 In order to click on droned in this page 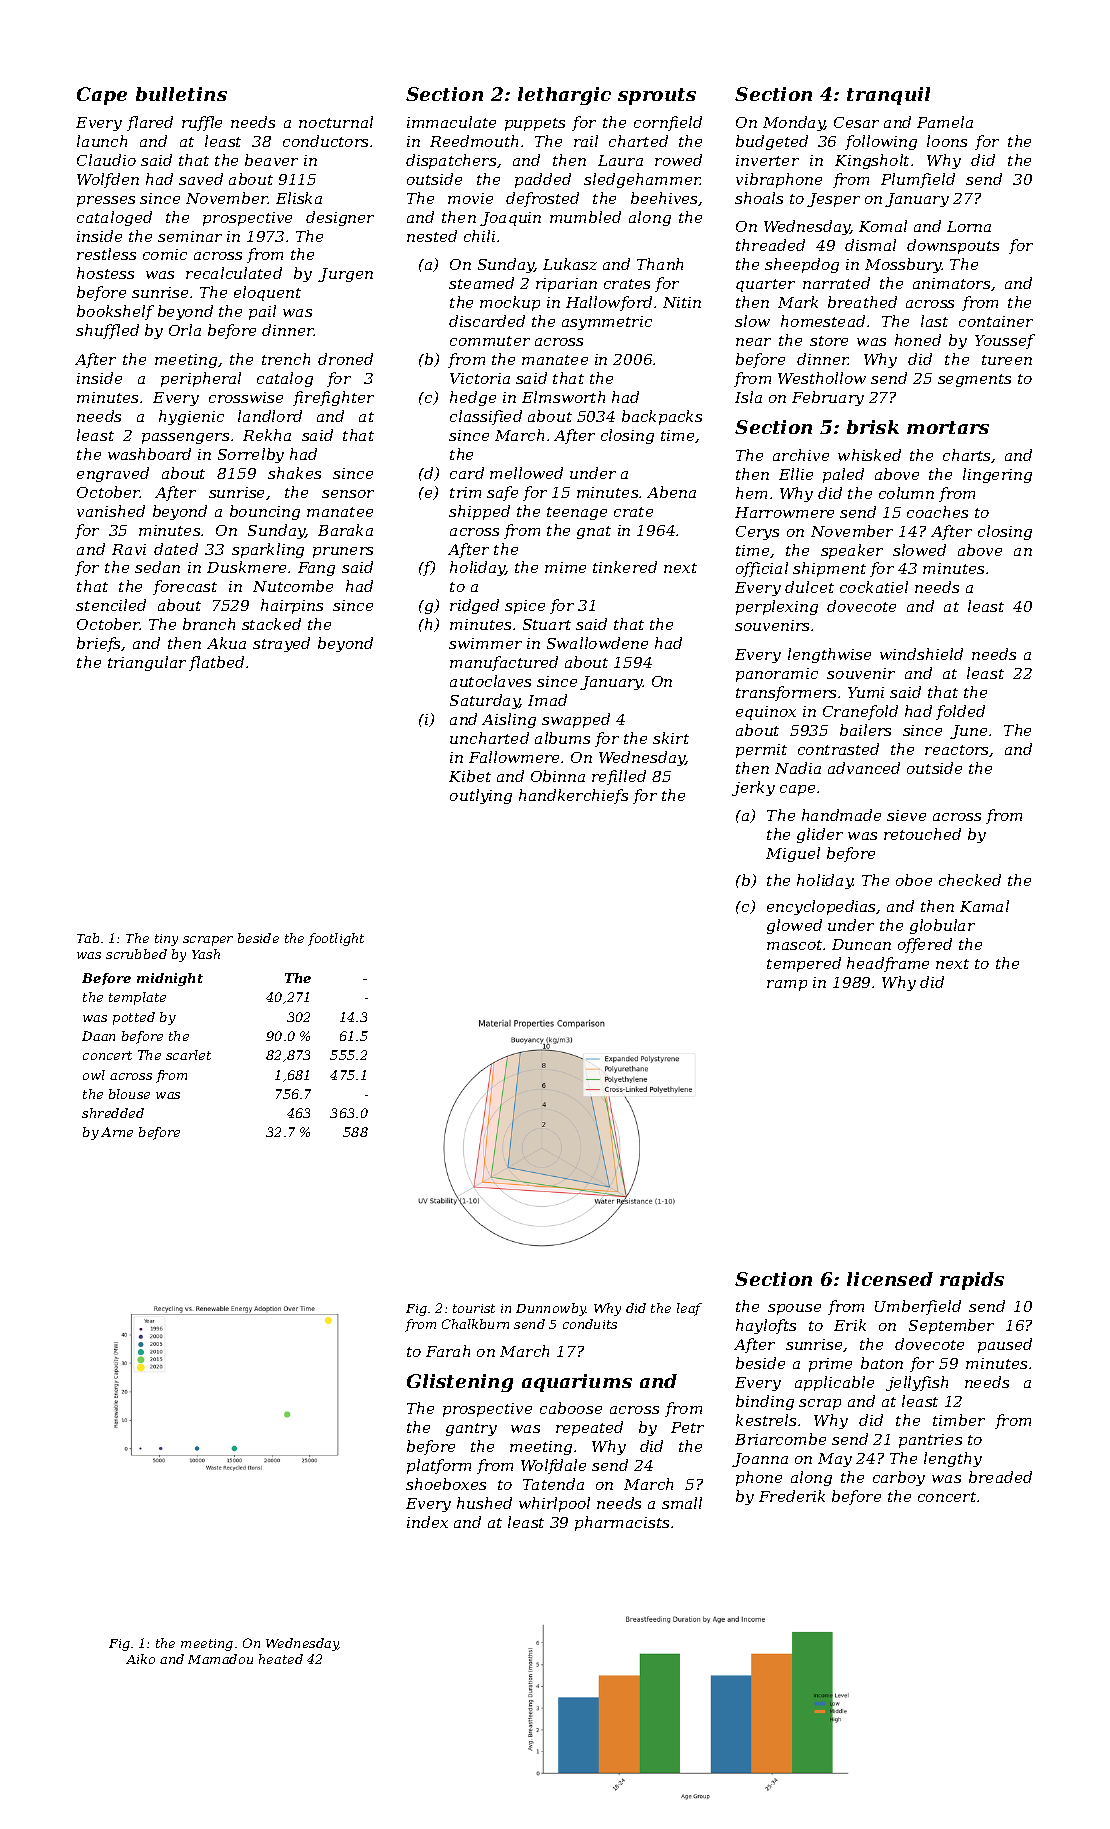, I will do `click(345, 359)`.
